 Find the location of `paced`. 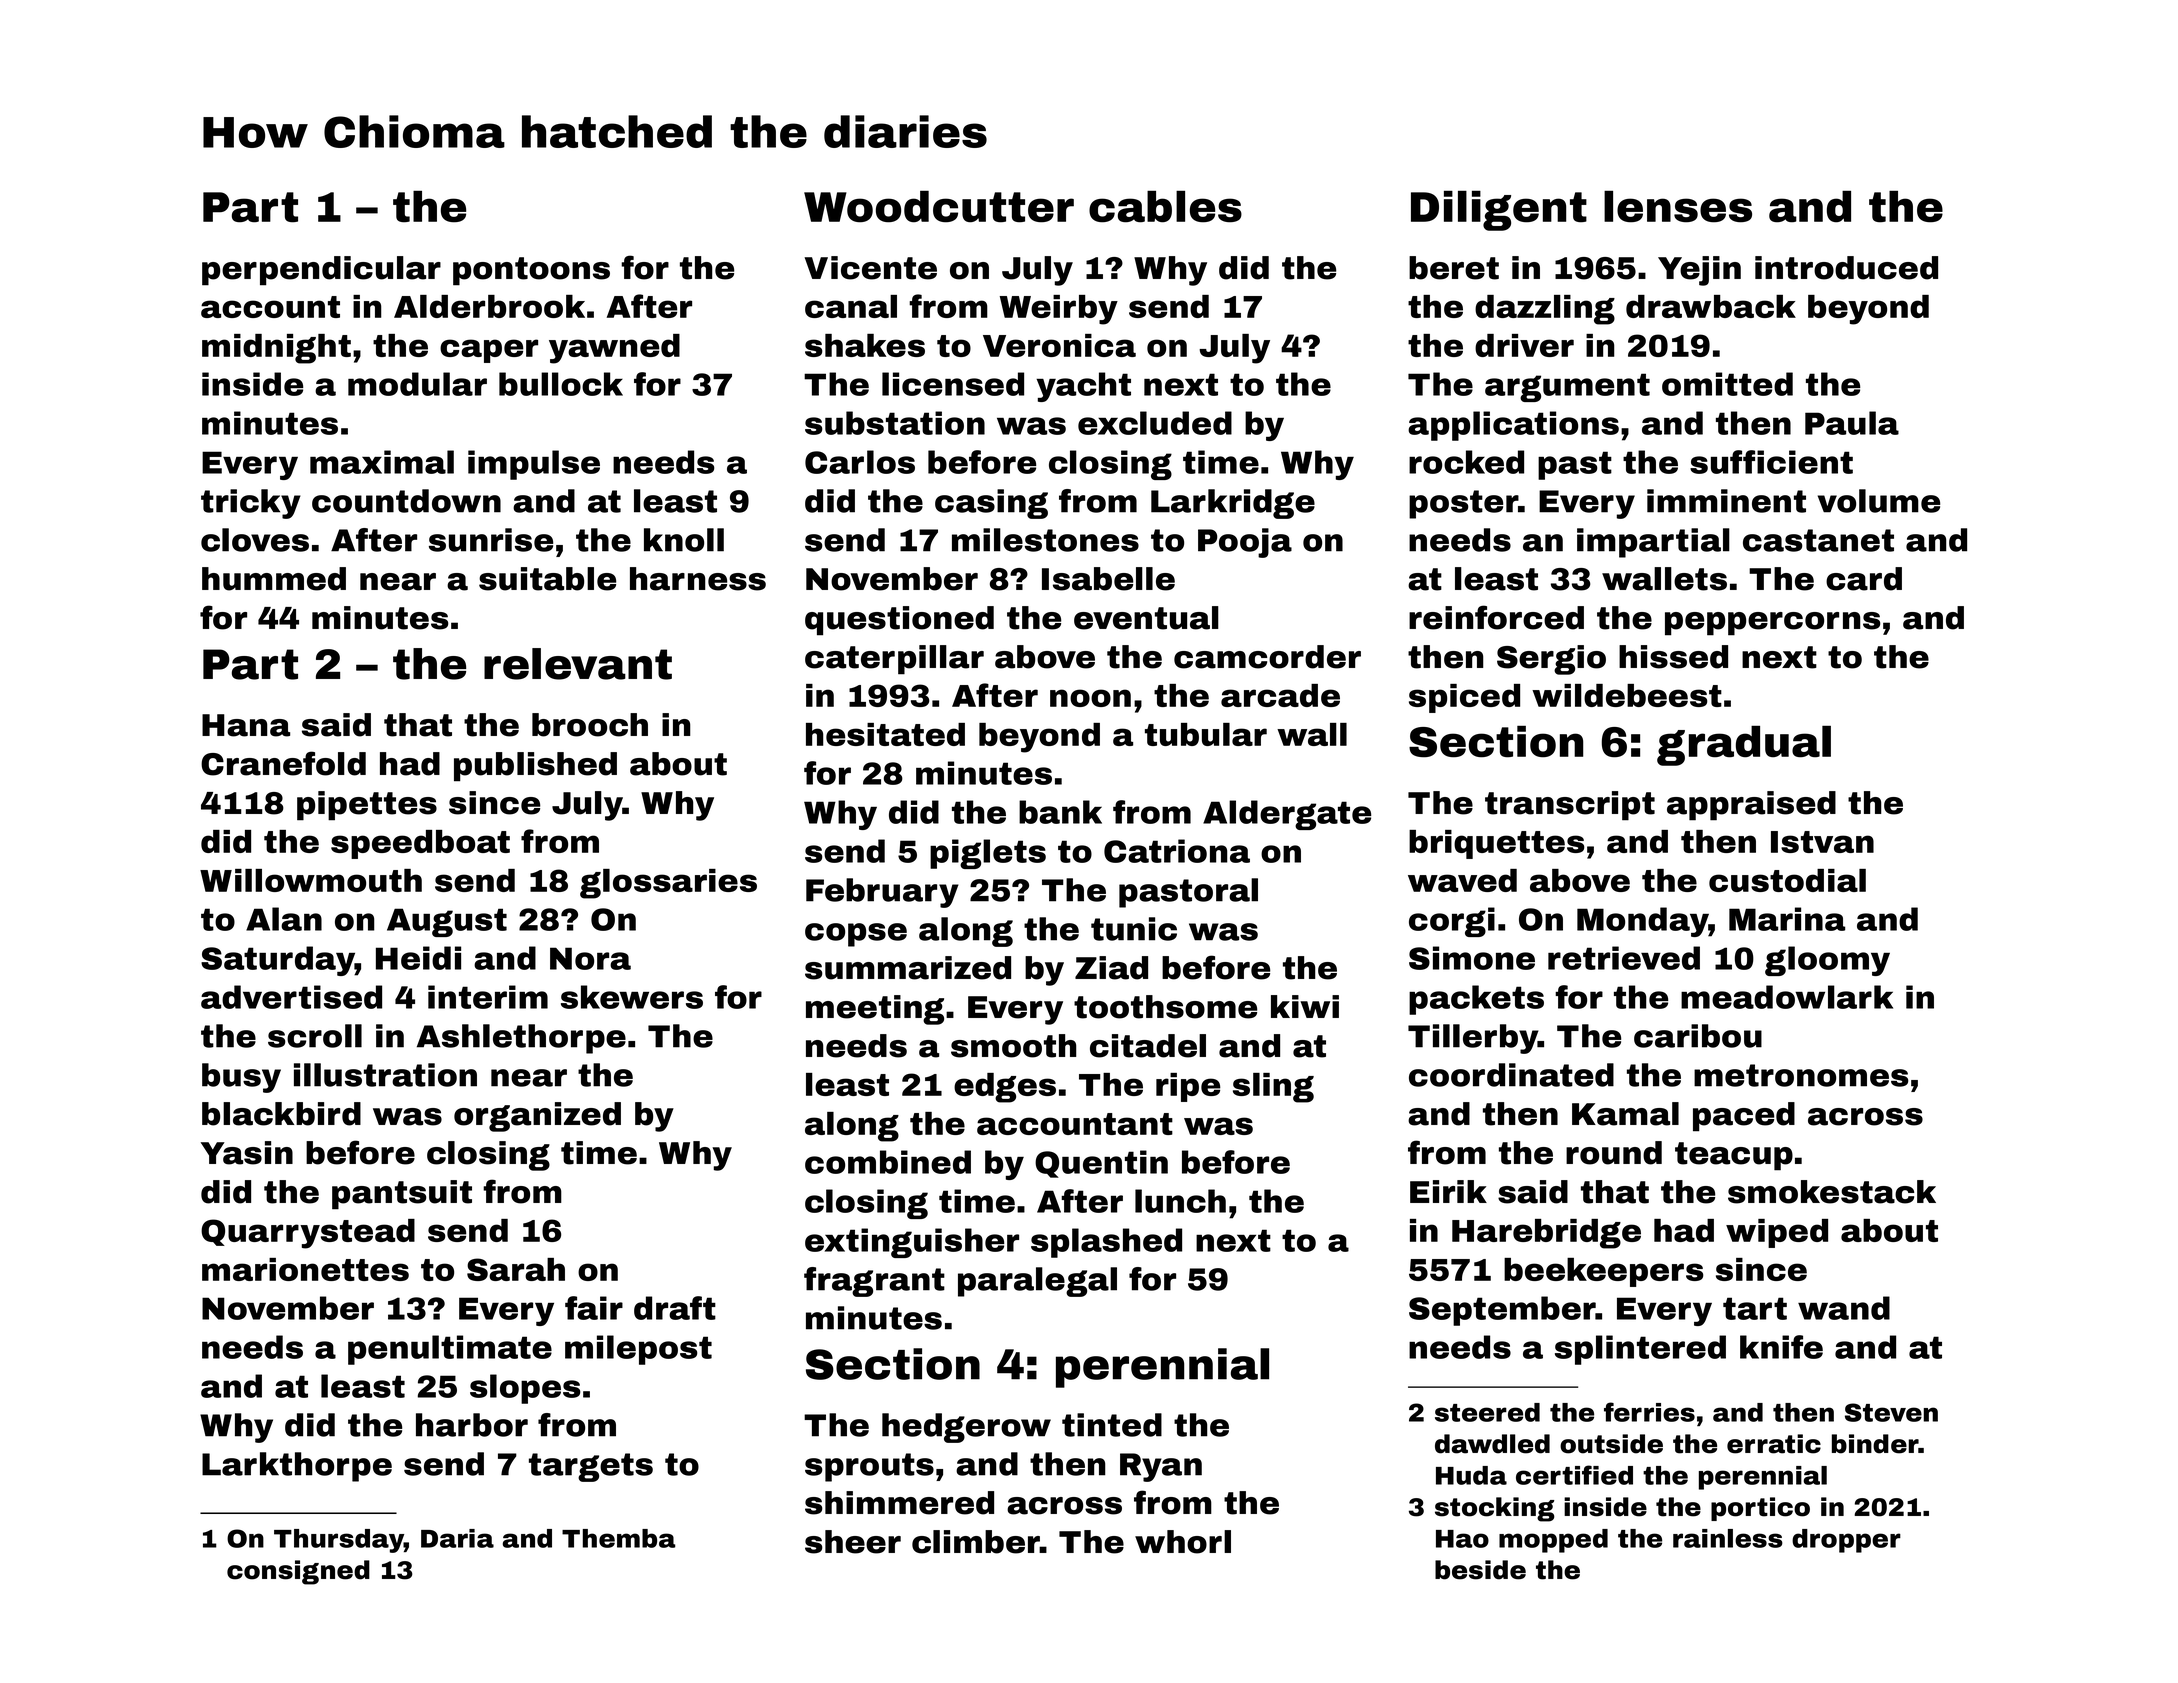

paced is located at coordinates (1744, 1116).
